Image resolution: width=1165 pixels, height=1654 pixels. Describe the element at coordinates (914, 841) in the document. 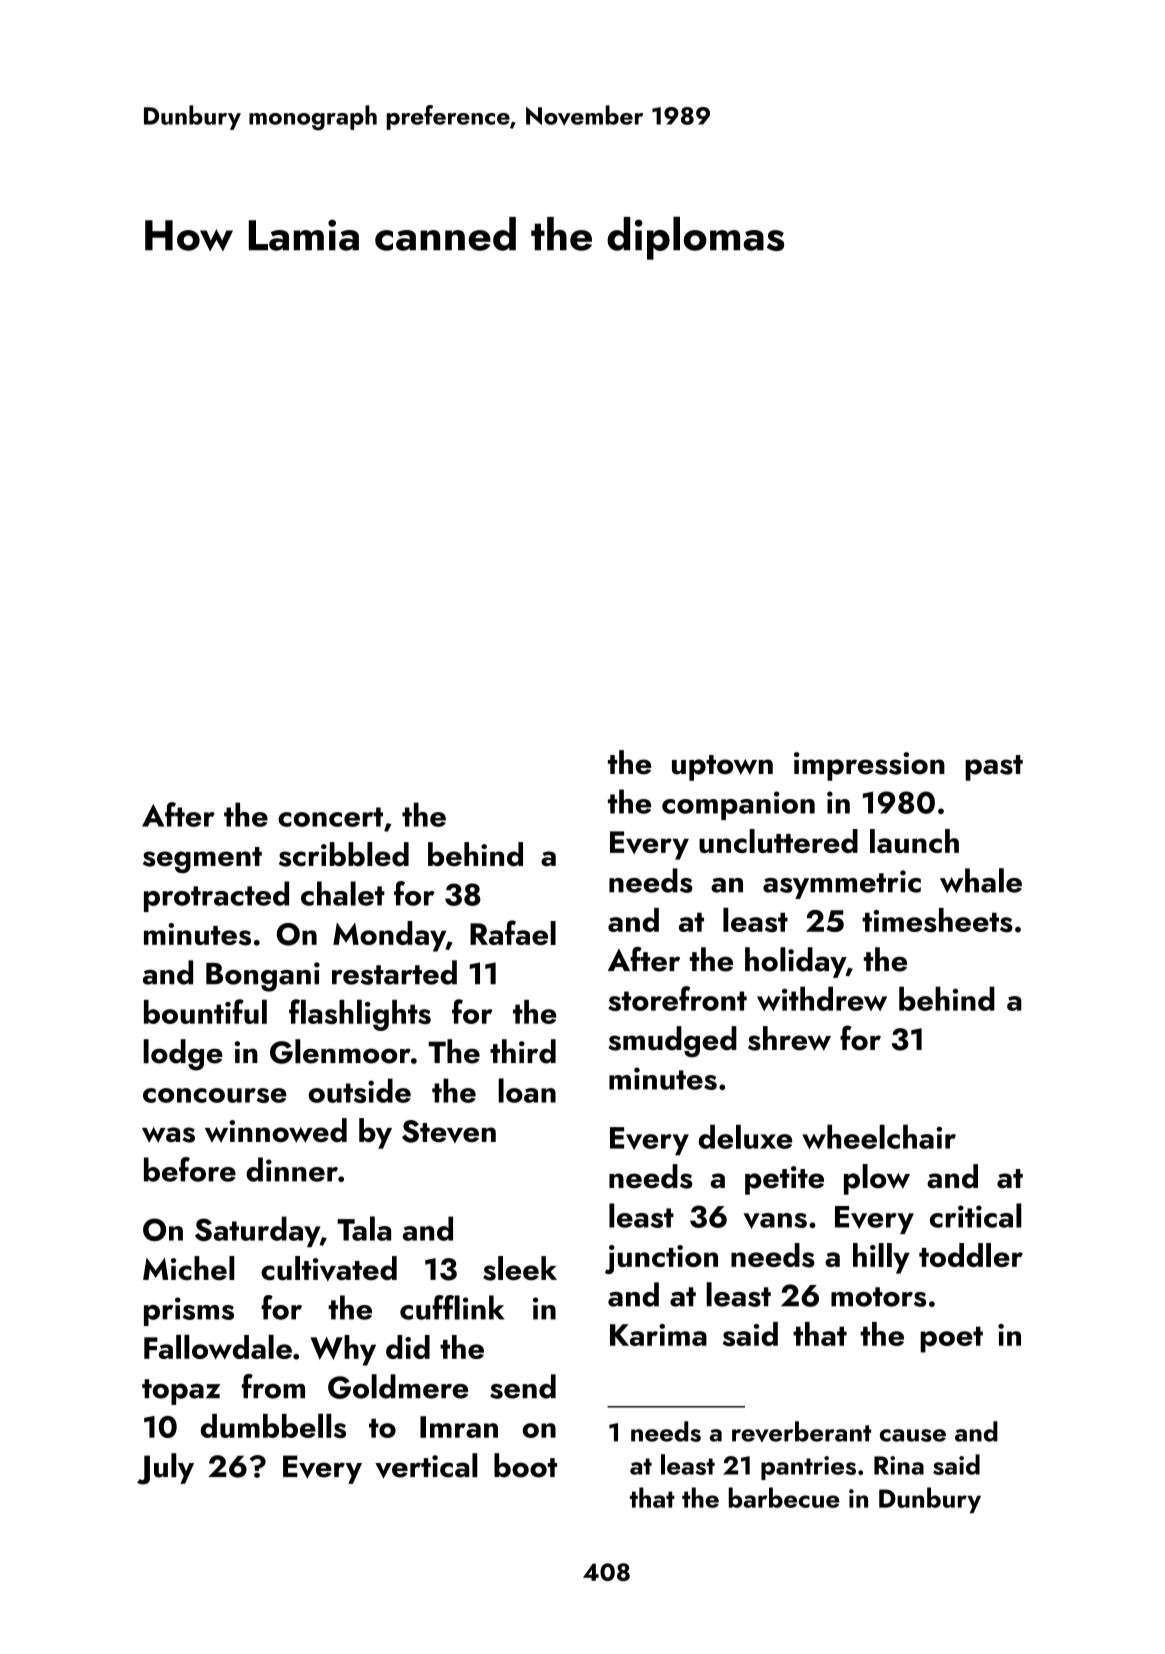

I see `launch` at that location.
